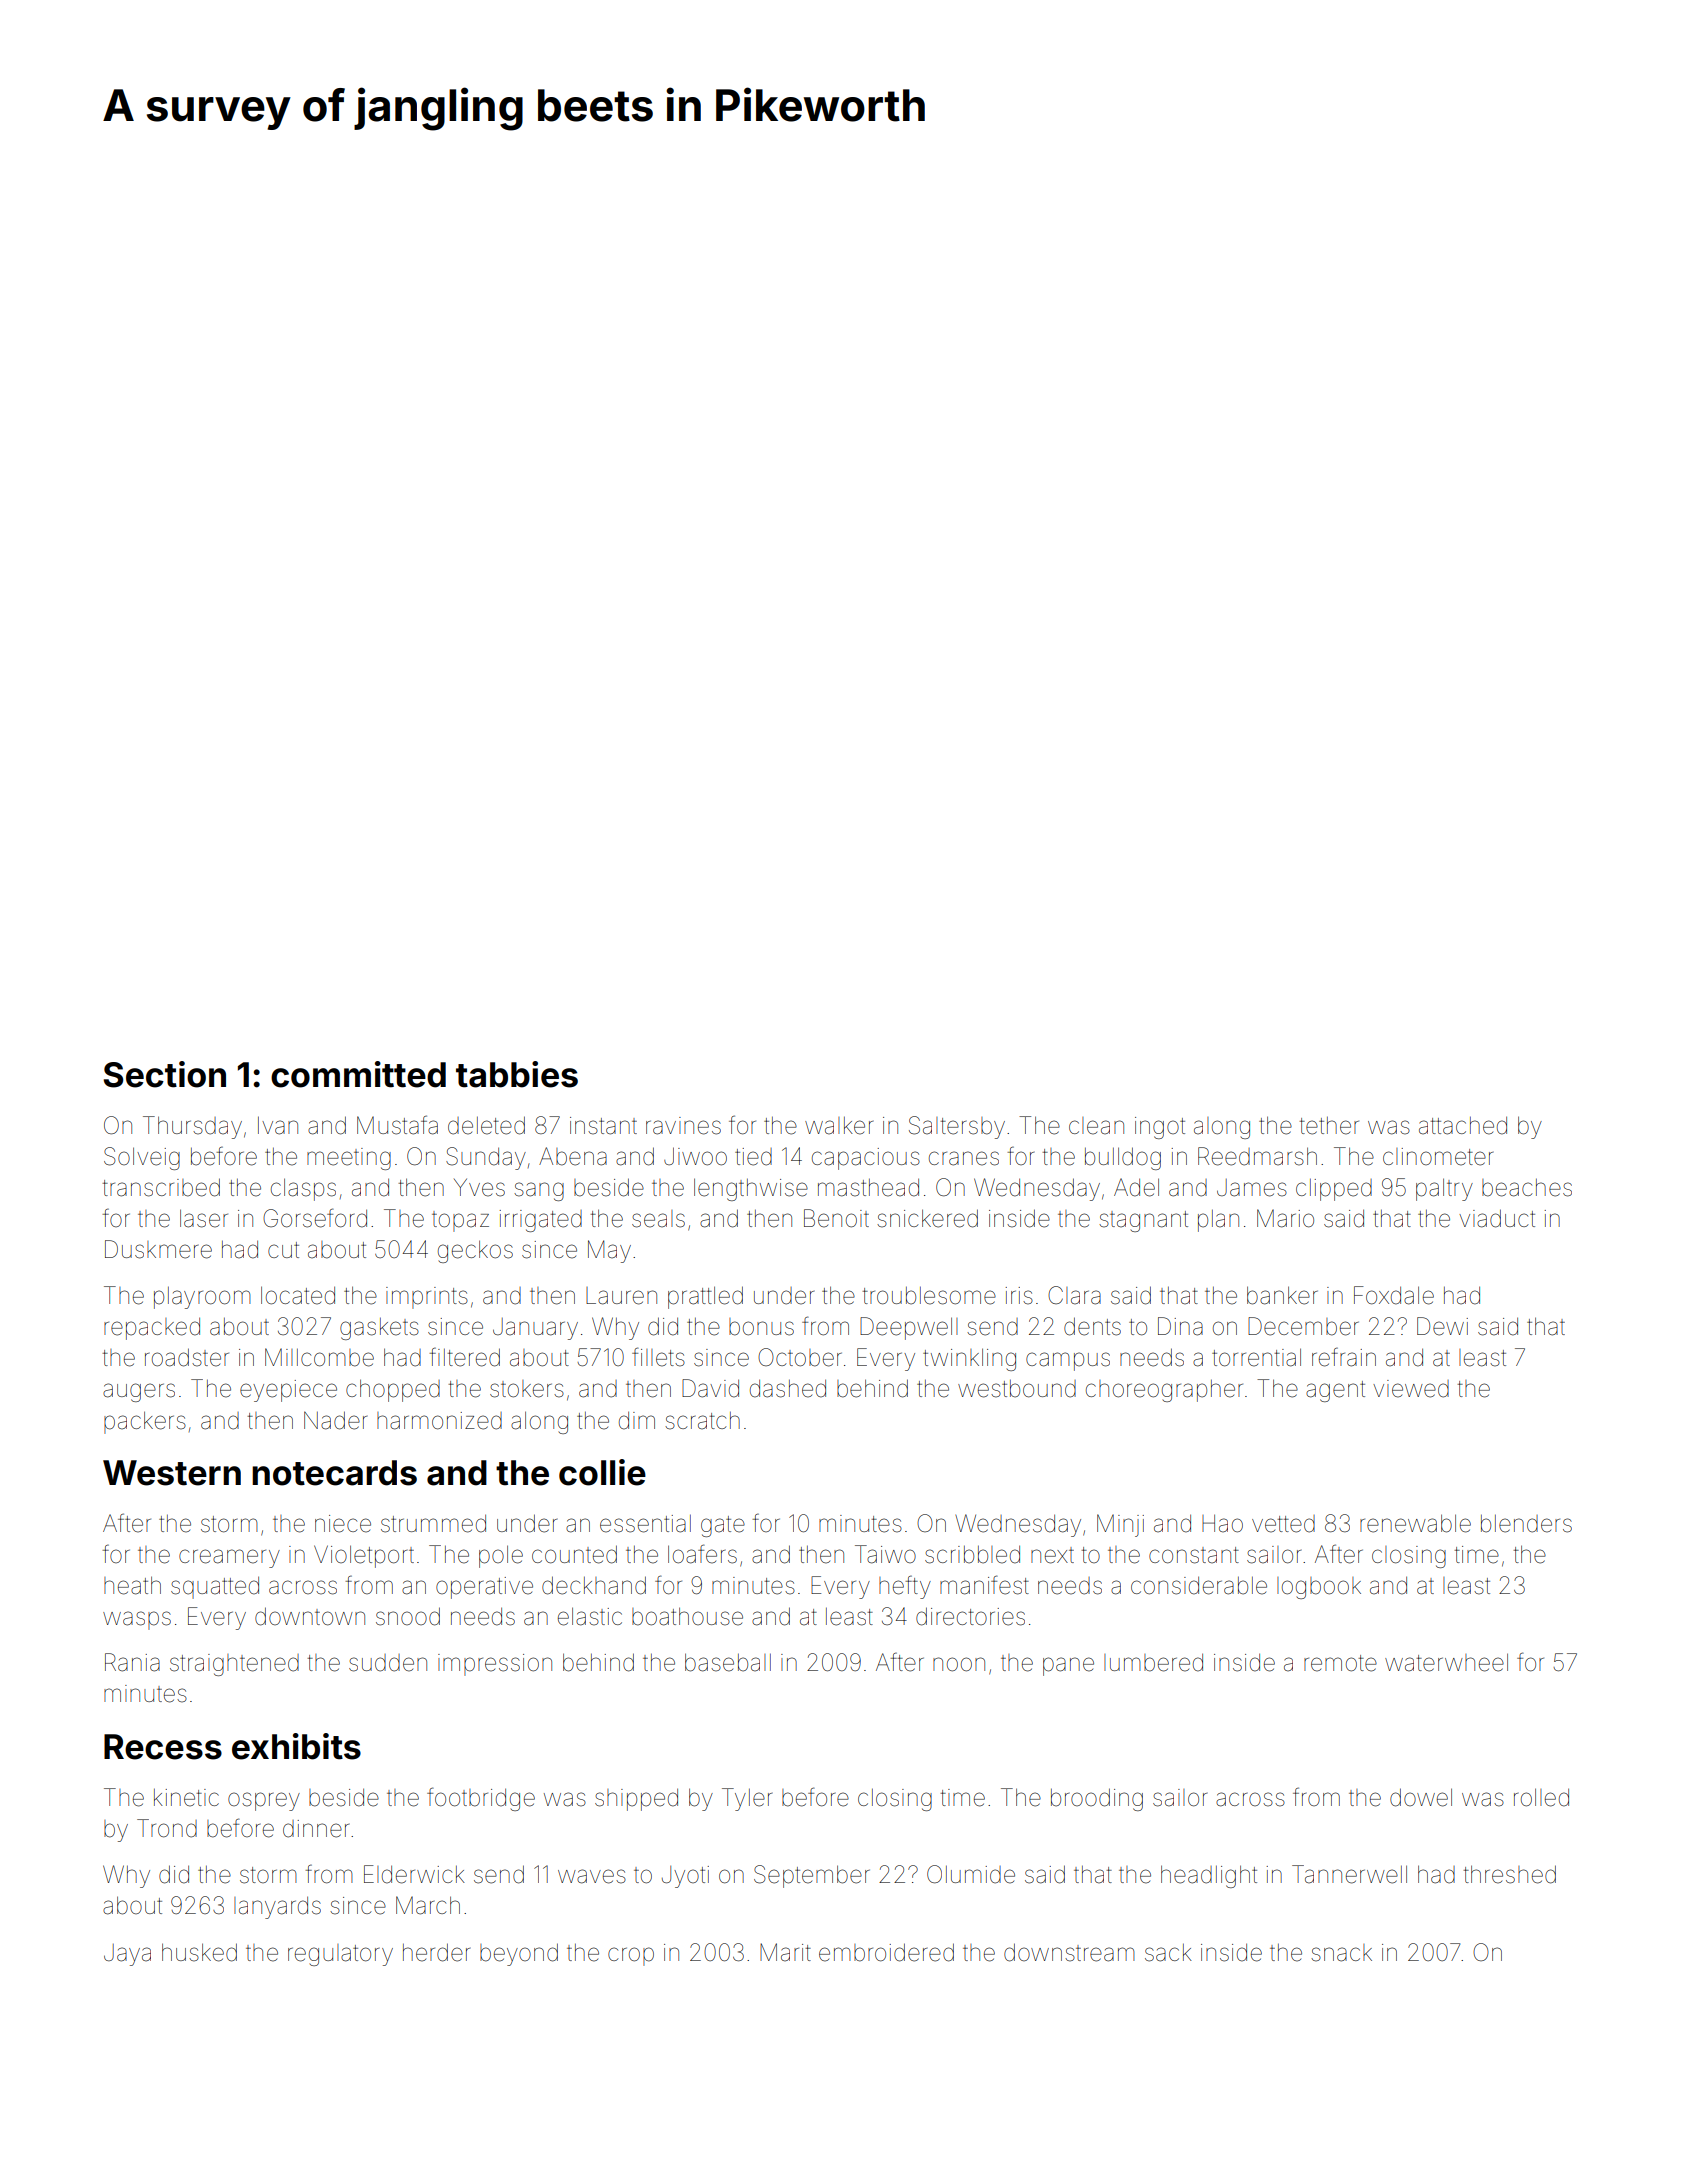 This screenshot has width=1683, height=2178. Describe the element at coordinates (702, 1421) in the screenshot. I see `scratch` at that location.
